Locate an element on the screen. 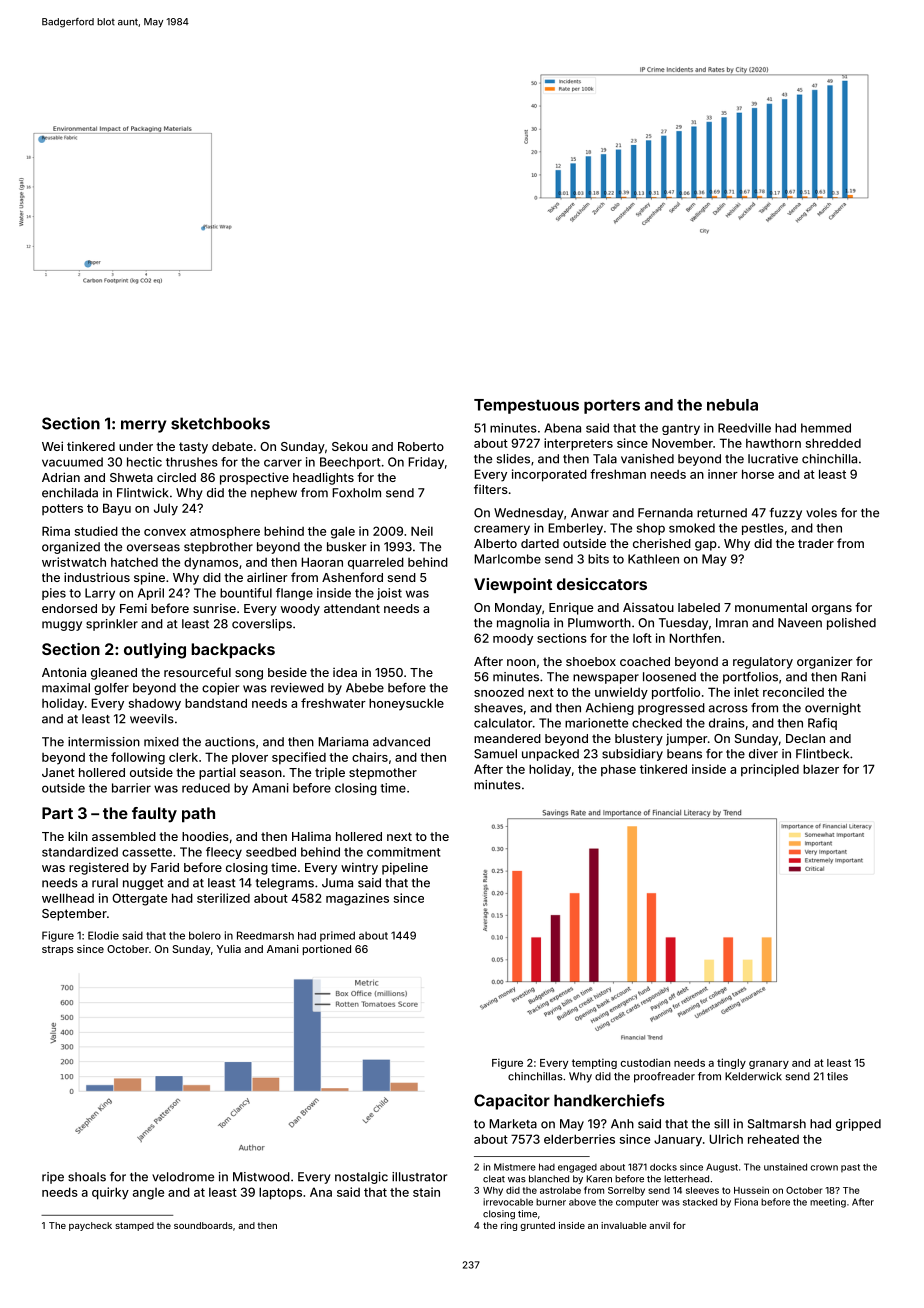 Image resolution: width=924 pixels, height=1308 pixels. intermission is located at coordinates (104, 742).
